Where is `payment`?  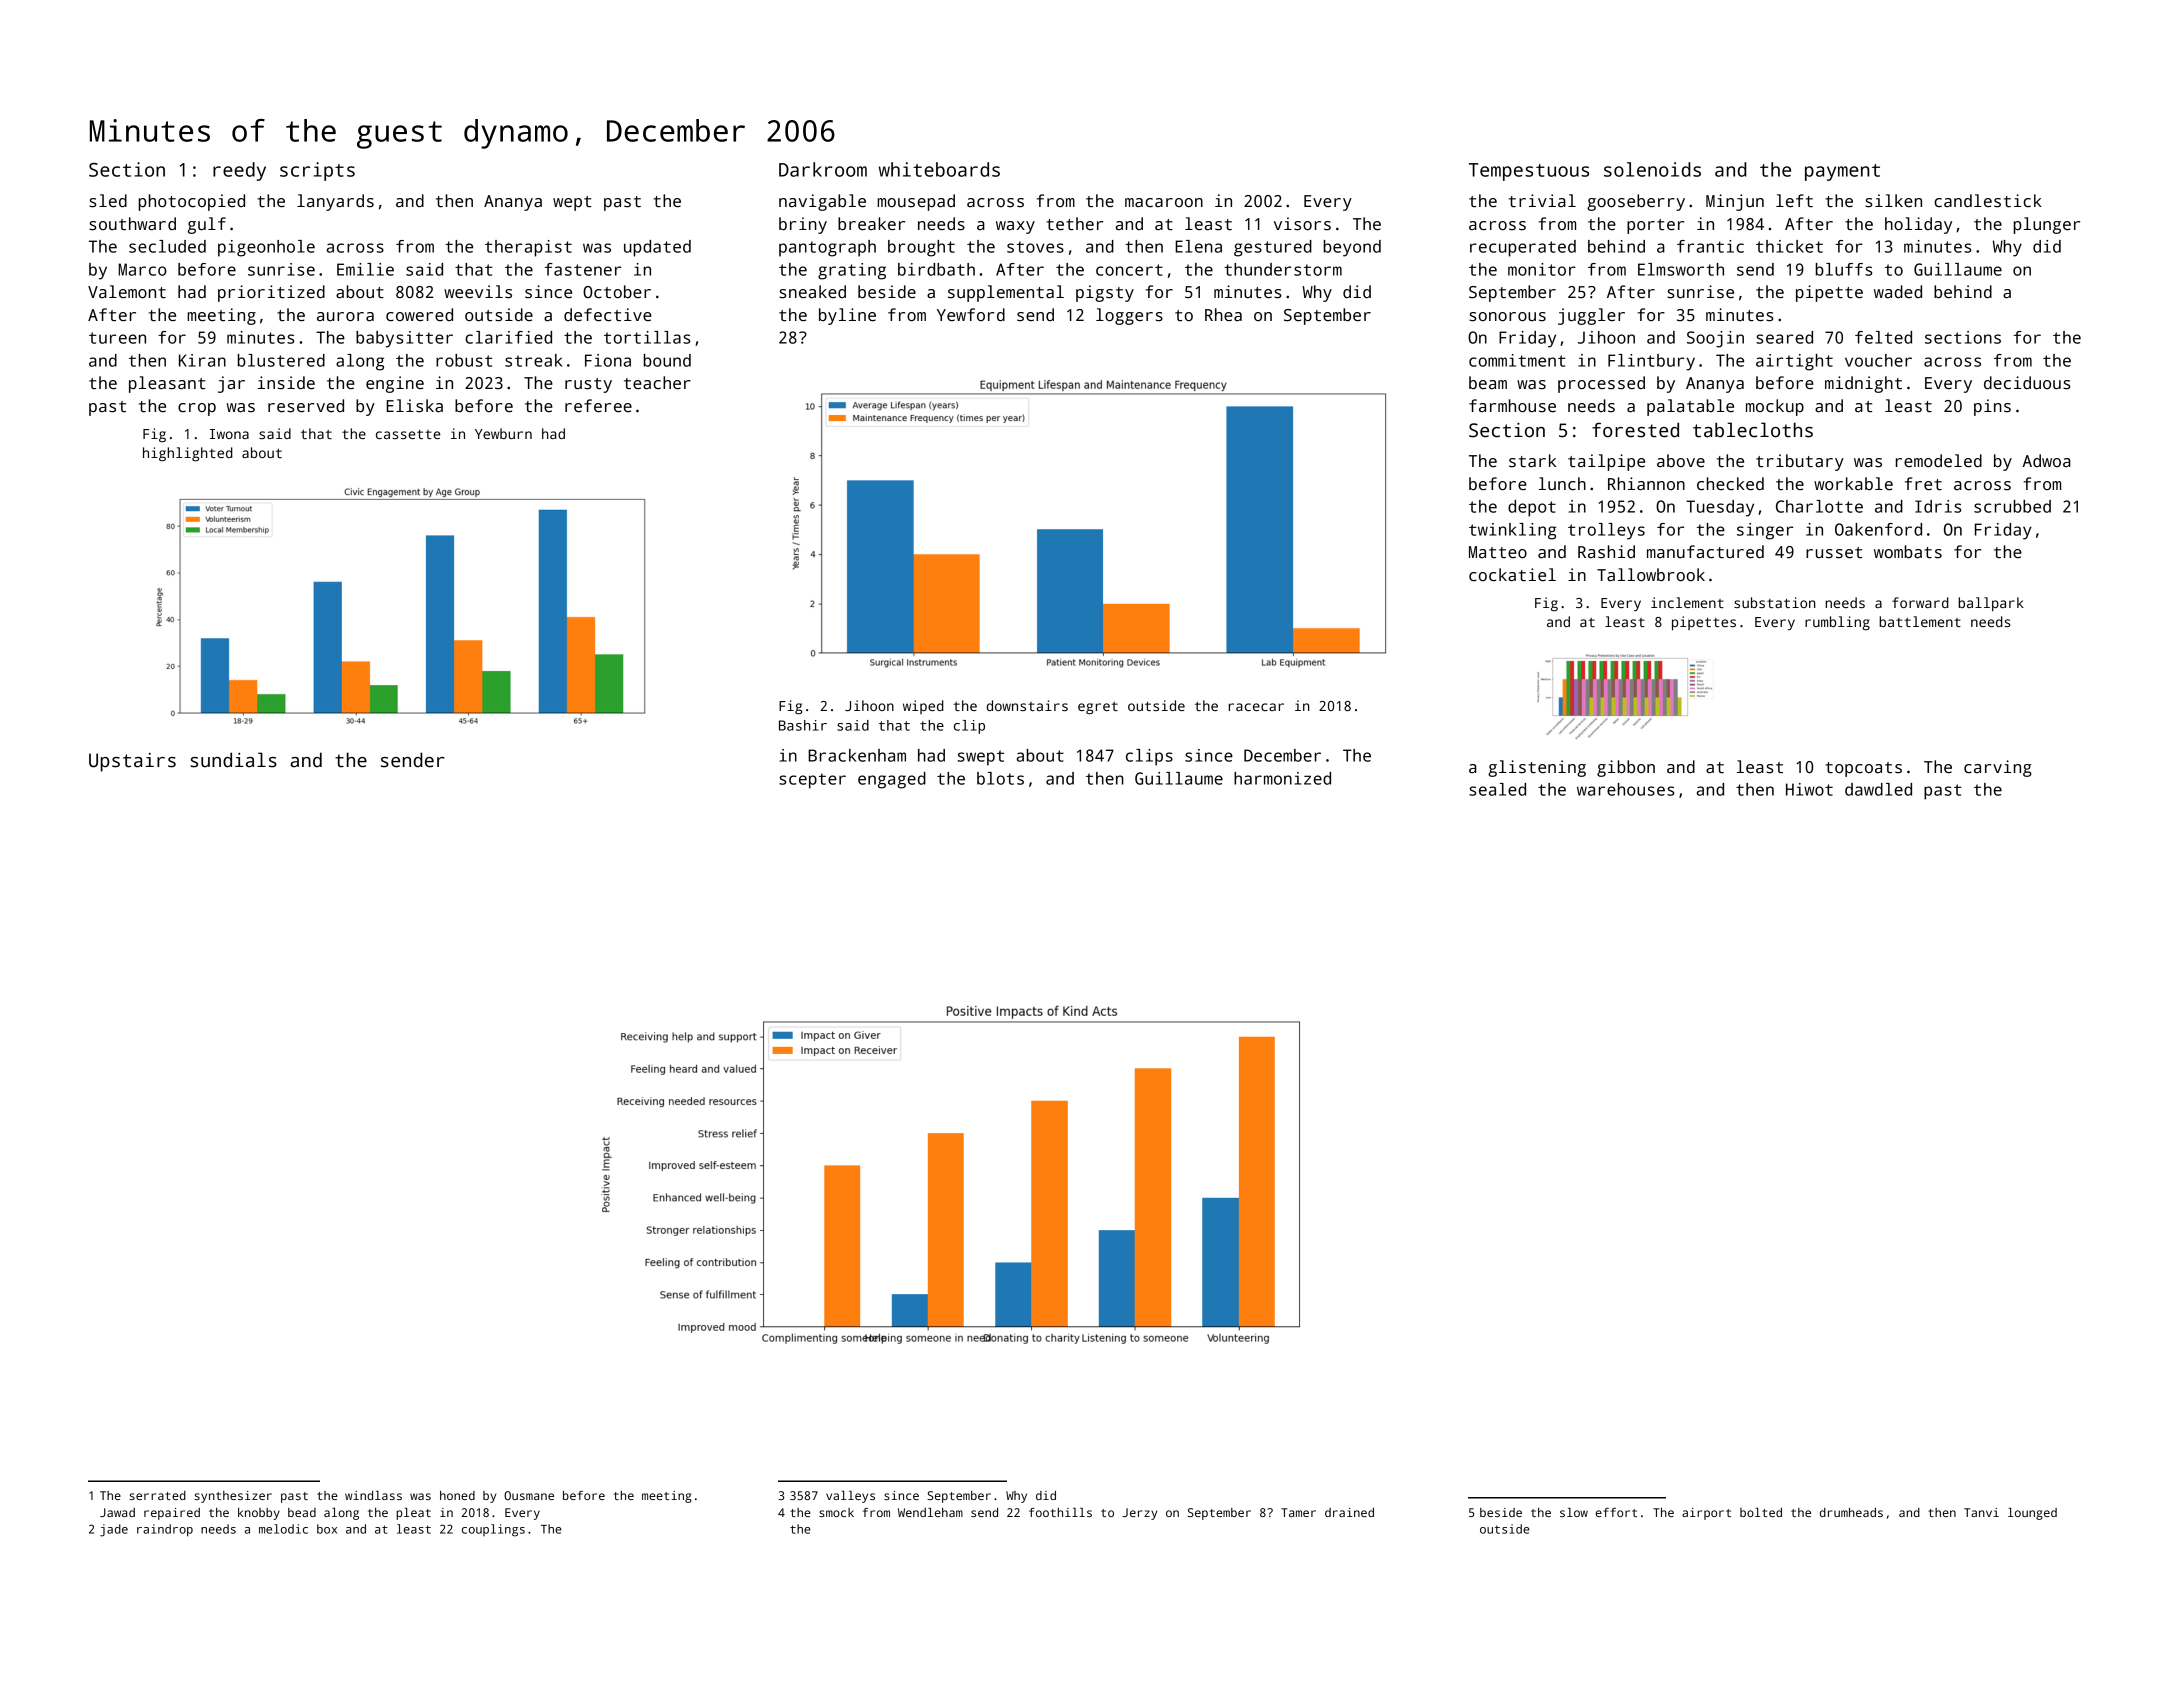 payment is located at coordinates (1842, 172).
